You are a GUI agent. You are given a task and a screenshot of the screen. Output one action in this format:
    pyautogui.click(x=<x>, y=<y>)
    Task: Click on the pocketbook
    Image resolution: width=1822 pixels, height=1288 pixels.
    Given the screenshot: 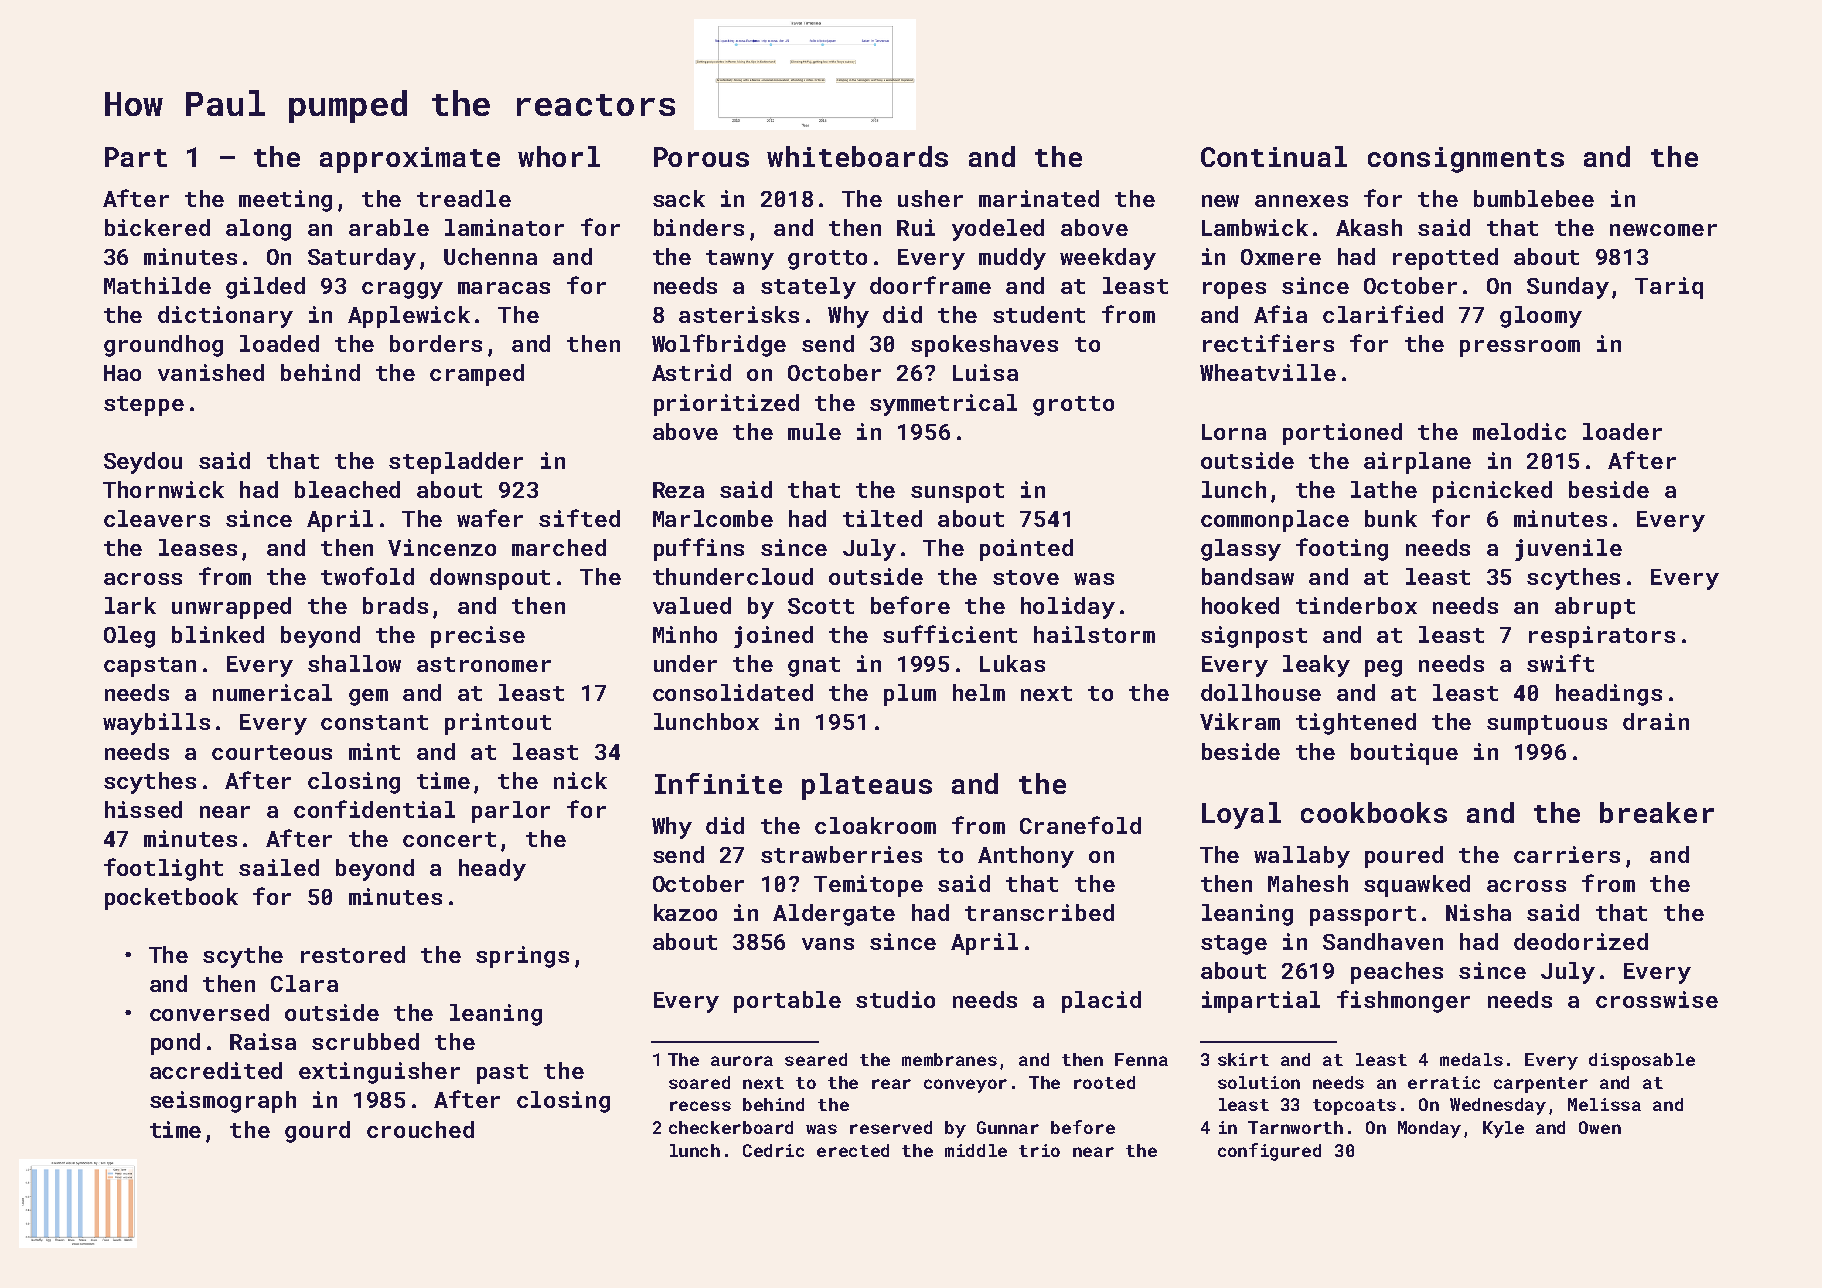 What is the action you would take?
    pyautogui.click(x=171, y=899)
